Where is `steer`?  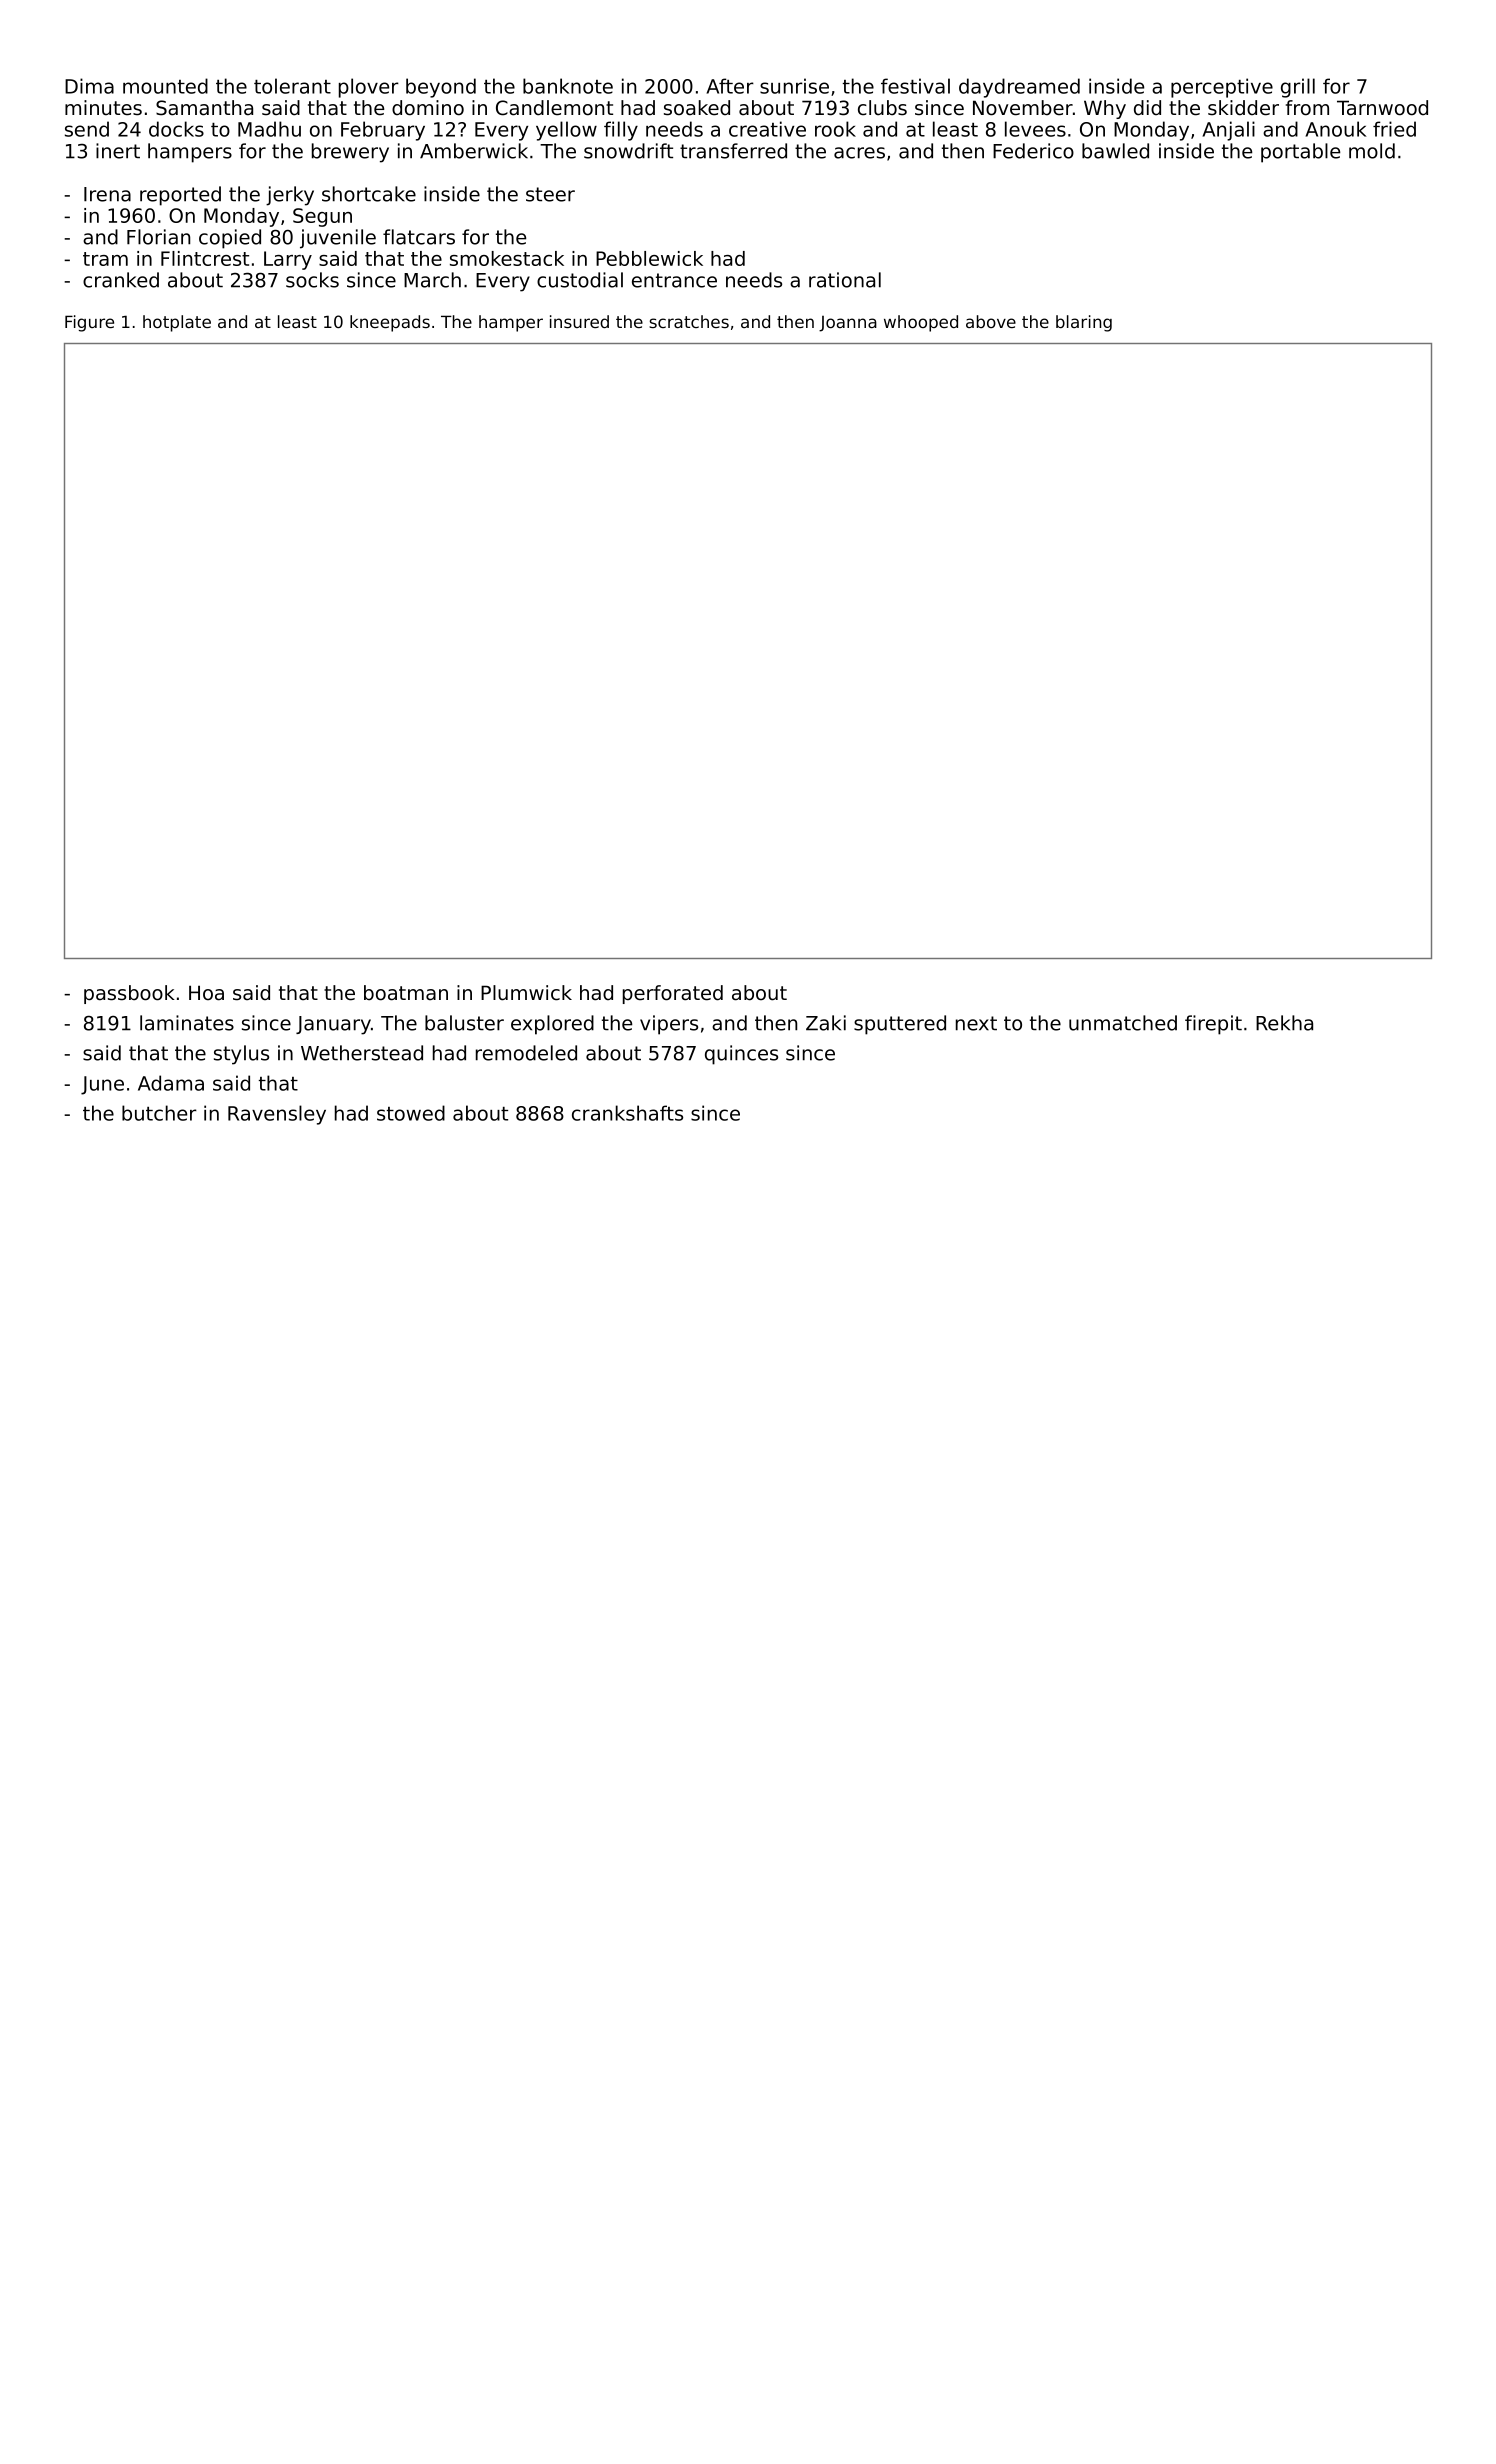 steer is located at coordinates (550, 194).
